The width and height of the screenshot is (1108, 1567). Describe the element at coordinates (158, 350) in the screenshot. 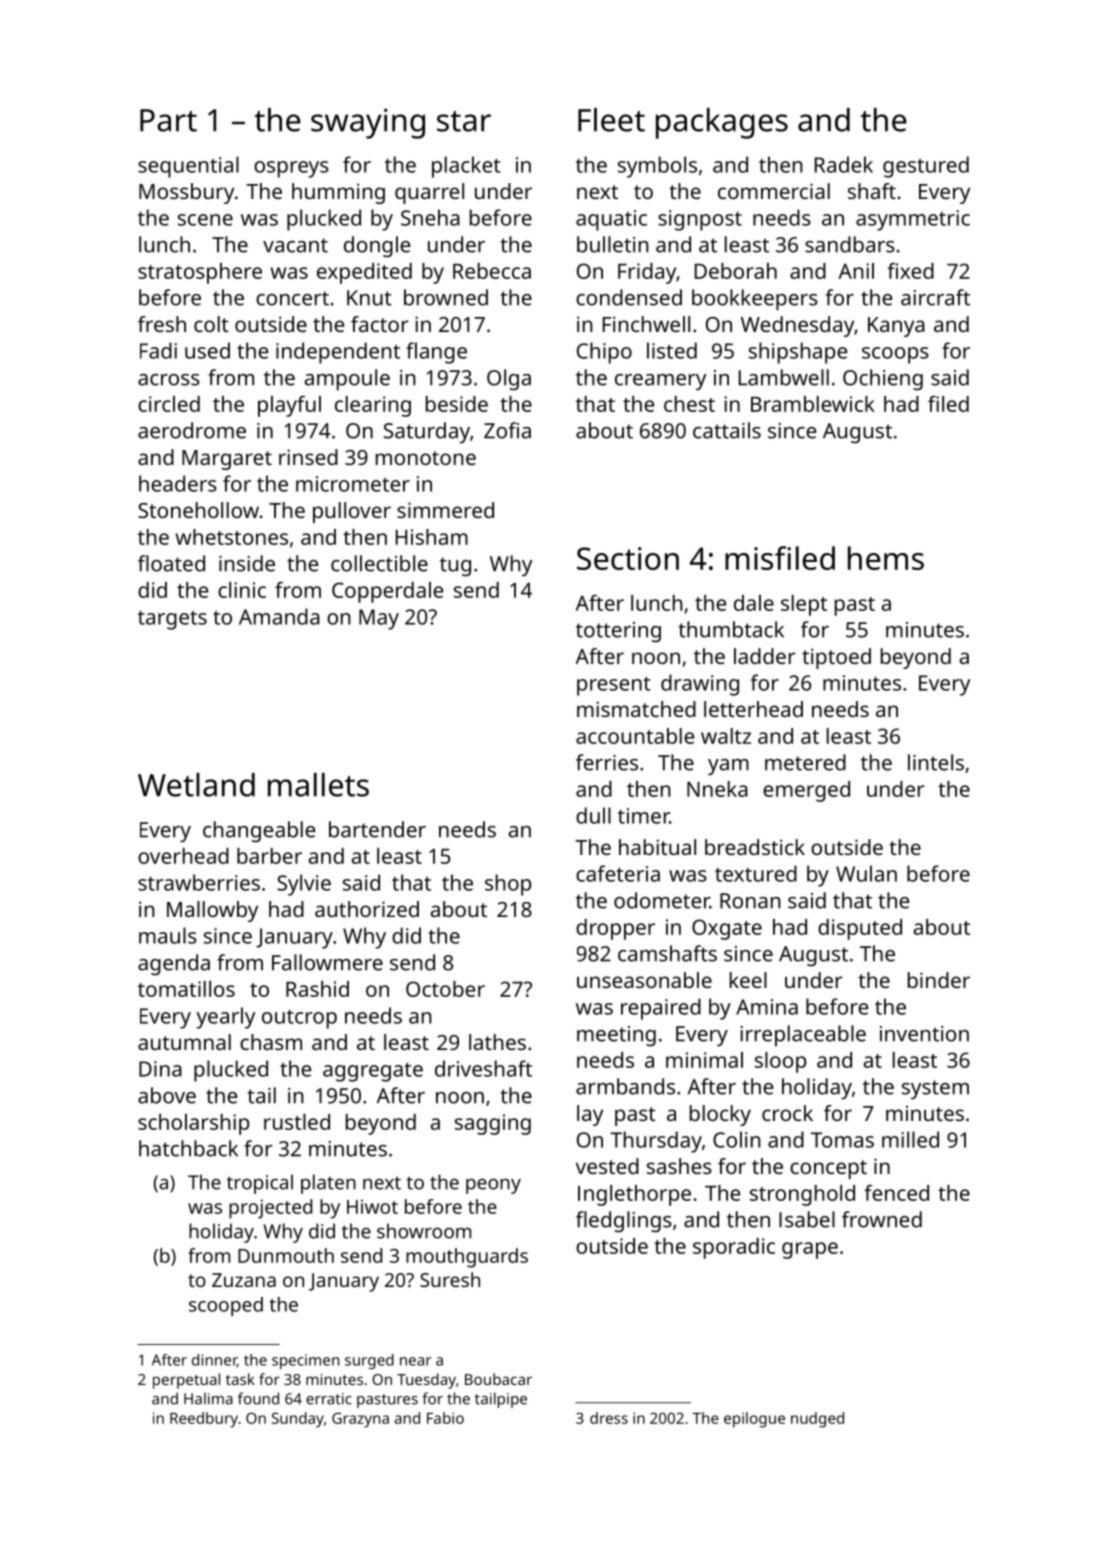

I see `Fadi` at that location.
